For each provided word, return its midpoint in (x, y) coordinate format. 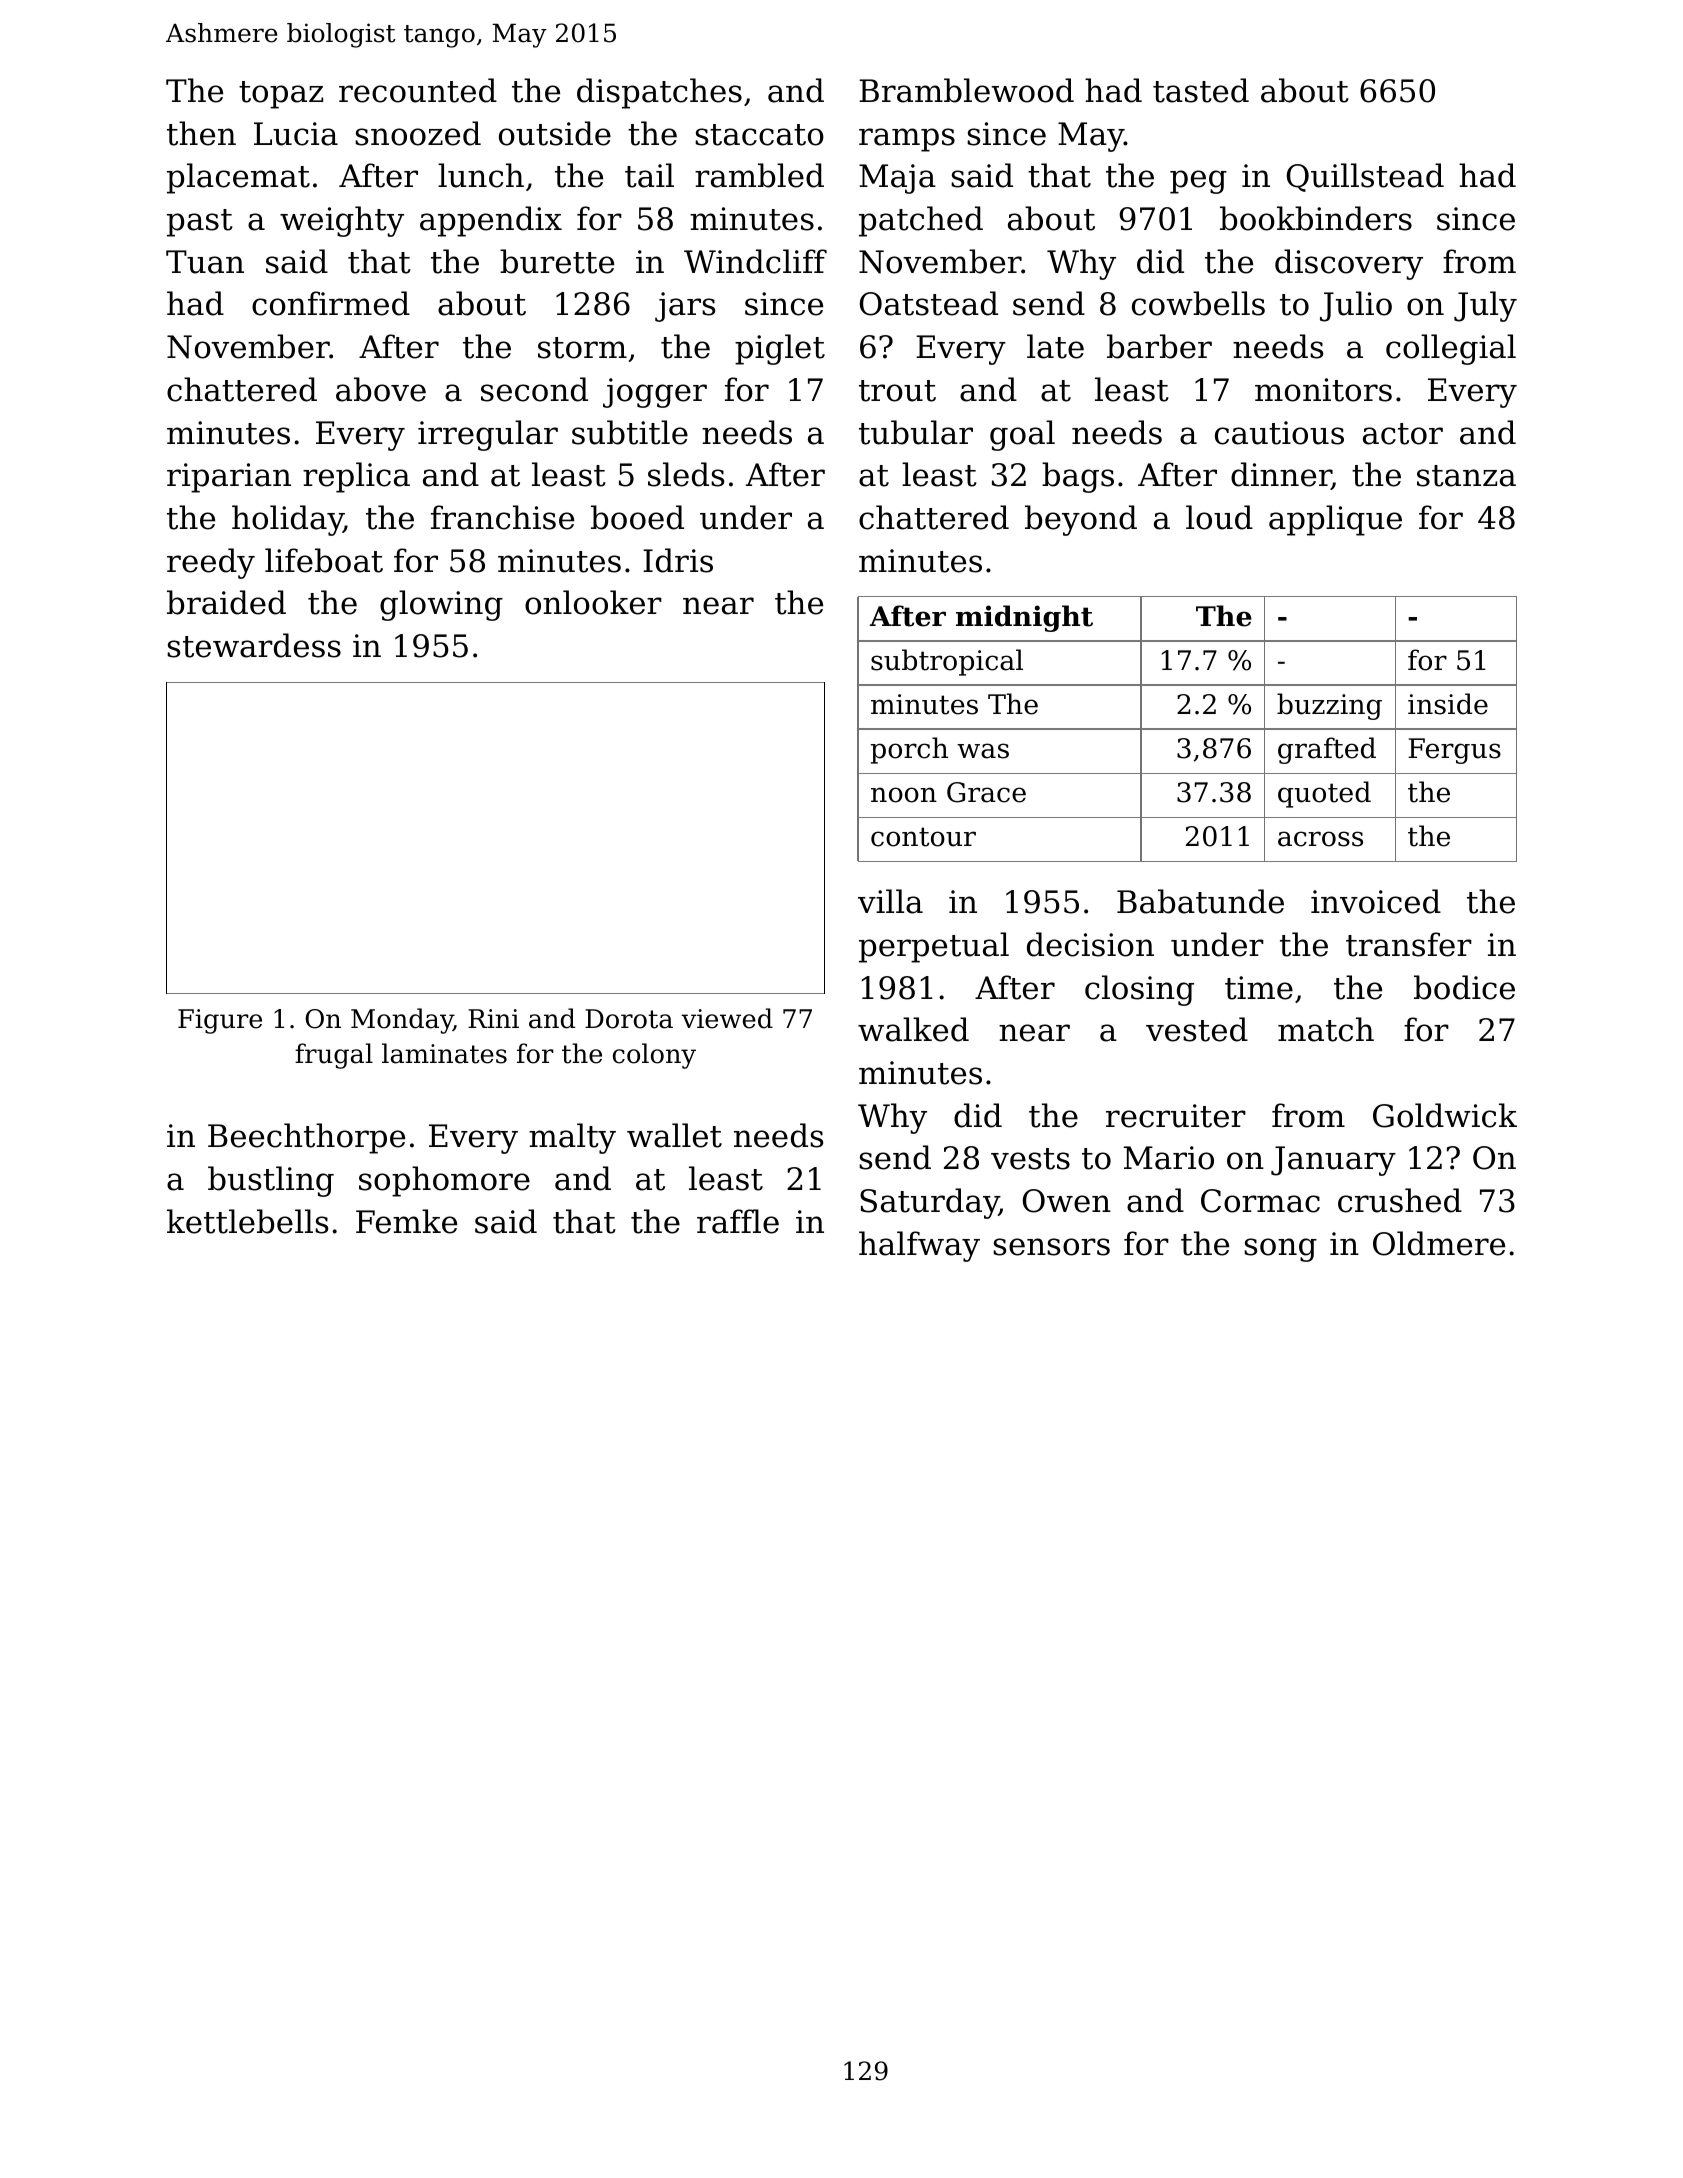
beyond (1081, 520)
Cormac (1260, 1201)
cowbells (1198, 303)
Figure (220, 1021)
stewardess (254, 645)
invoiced (1376, 901)
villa (890, 901)
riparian (229, 478)
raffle (738, 1221)
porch (909, 750)
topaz (281, 95)
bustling (271, 1181)
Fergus (1454, 751)
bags (1078, 477)
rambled (759, 175)
